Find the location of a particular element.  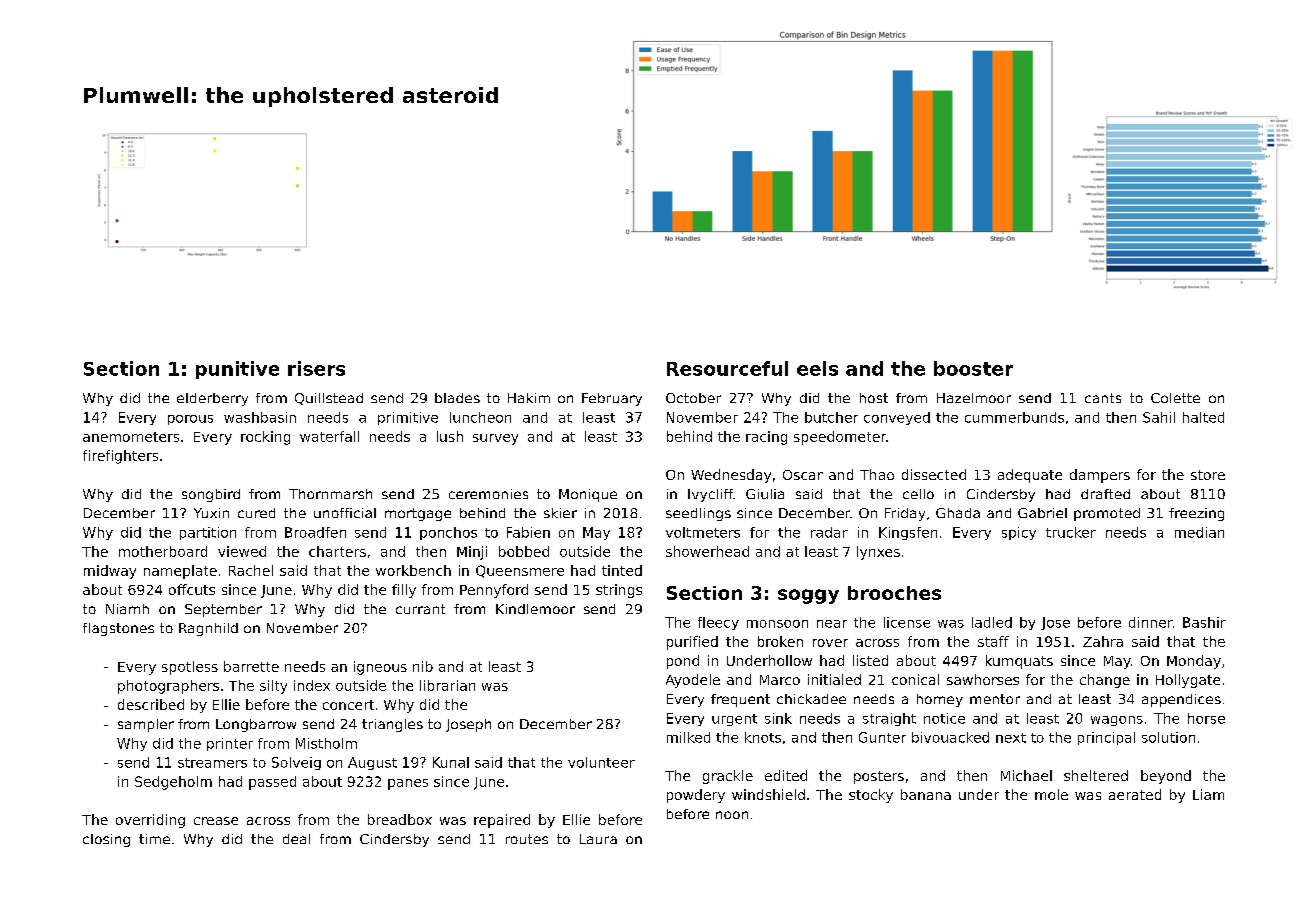

listed is located at coordinates (870, 660).
